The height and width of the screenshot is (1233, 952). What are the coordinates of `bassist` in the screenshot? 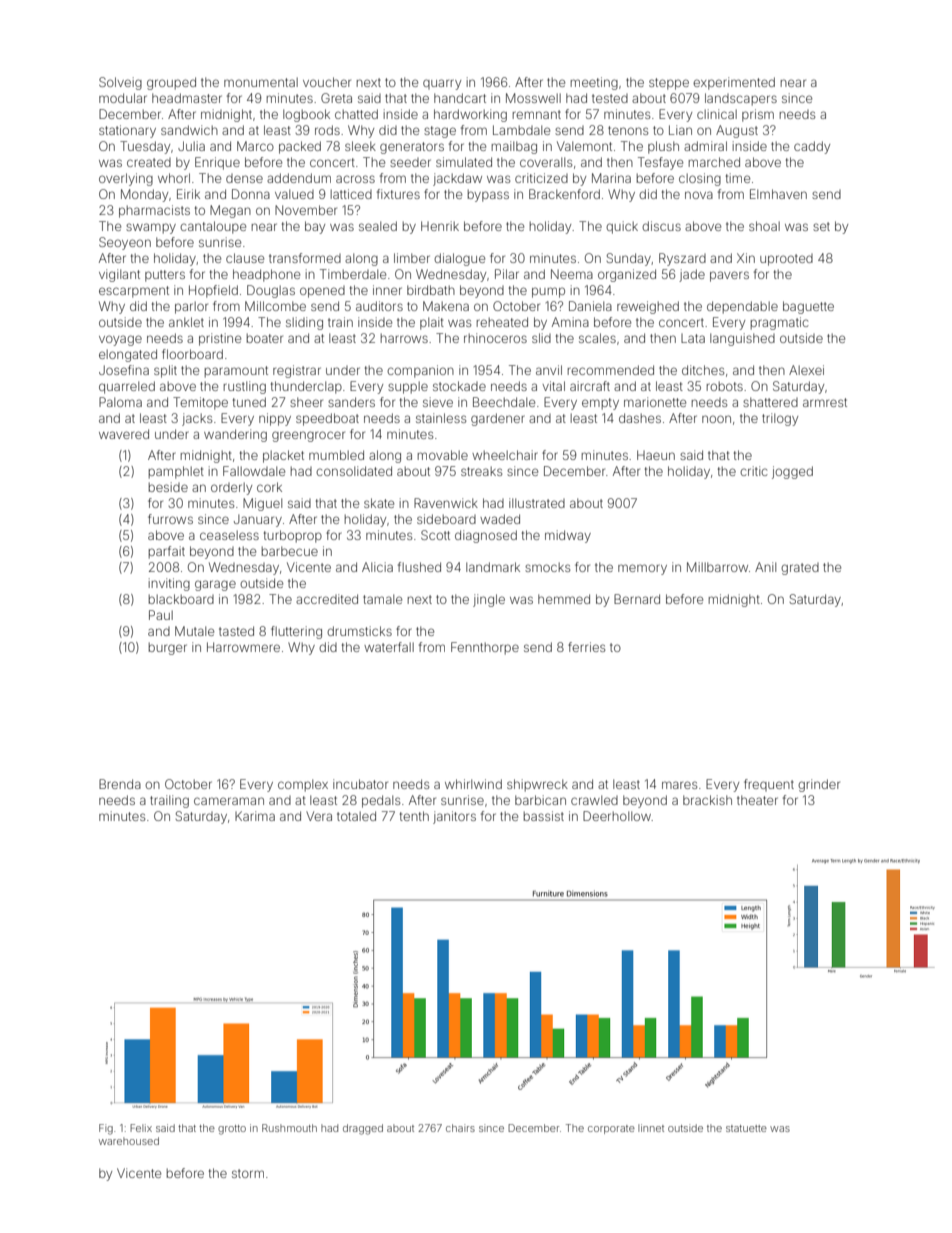 It's located at (544, 816).
